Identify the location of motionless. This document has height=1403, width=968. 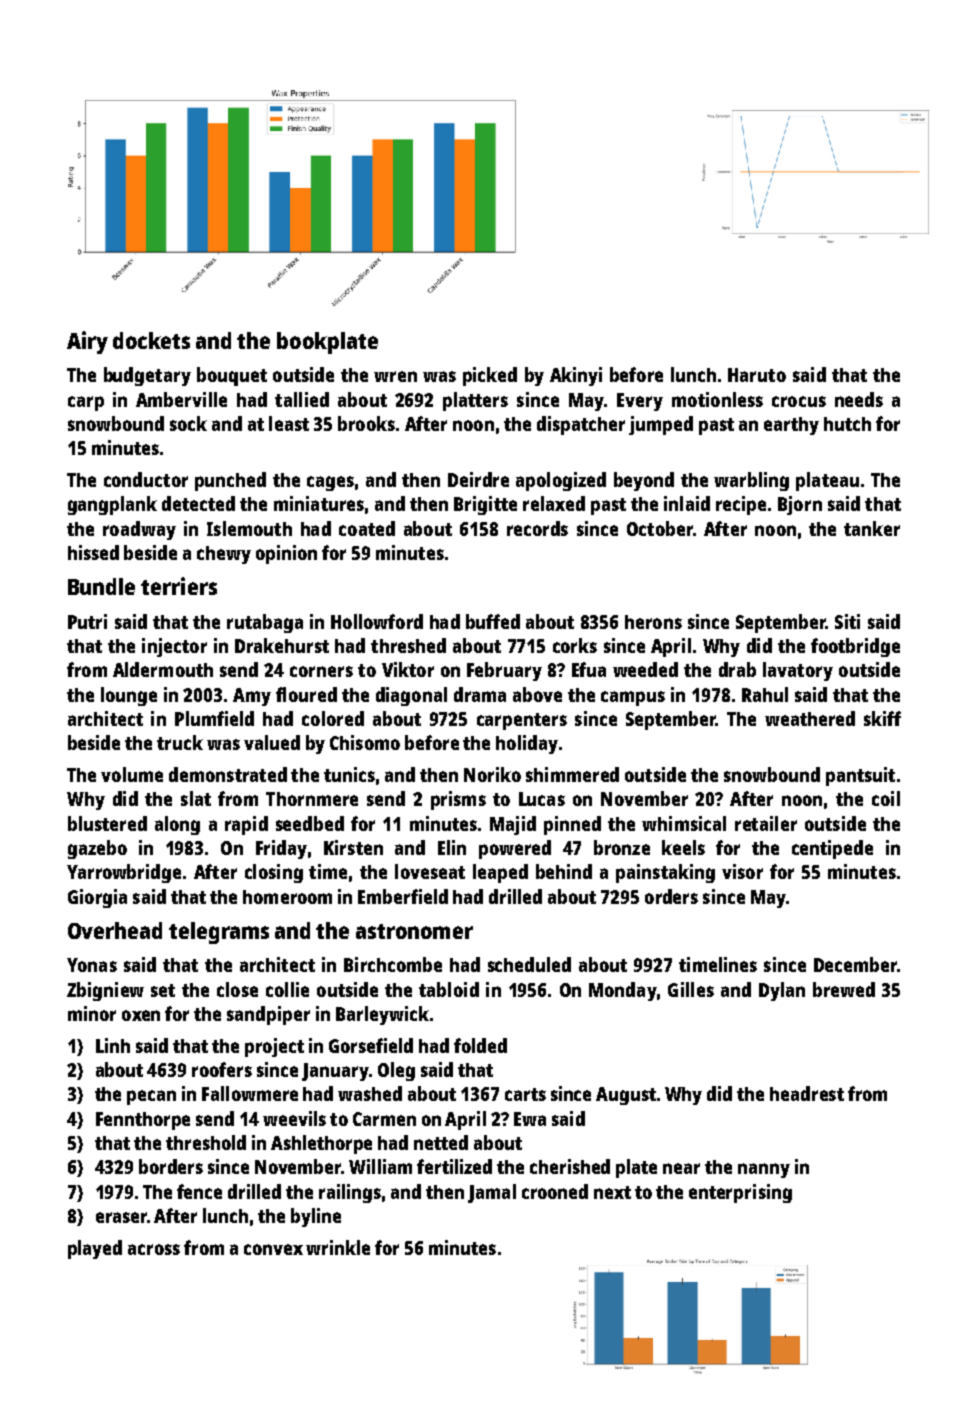
(717, 399).
